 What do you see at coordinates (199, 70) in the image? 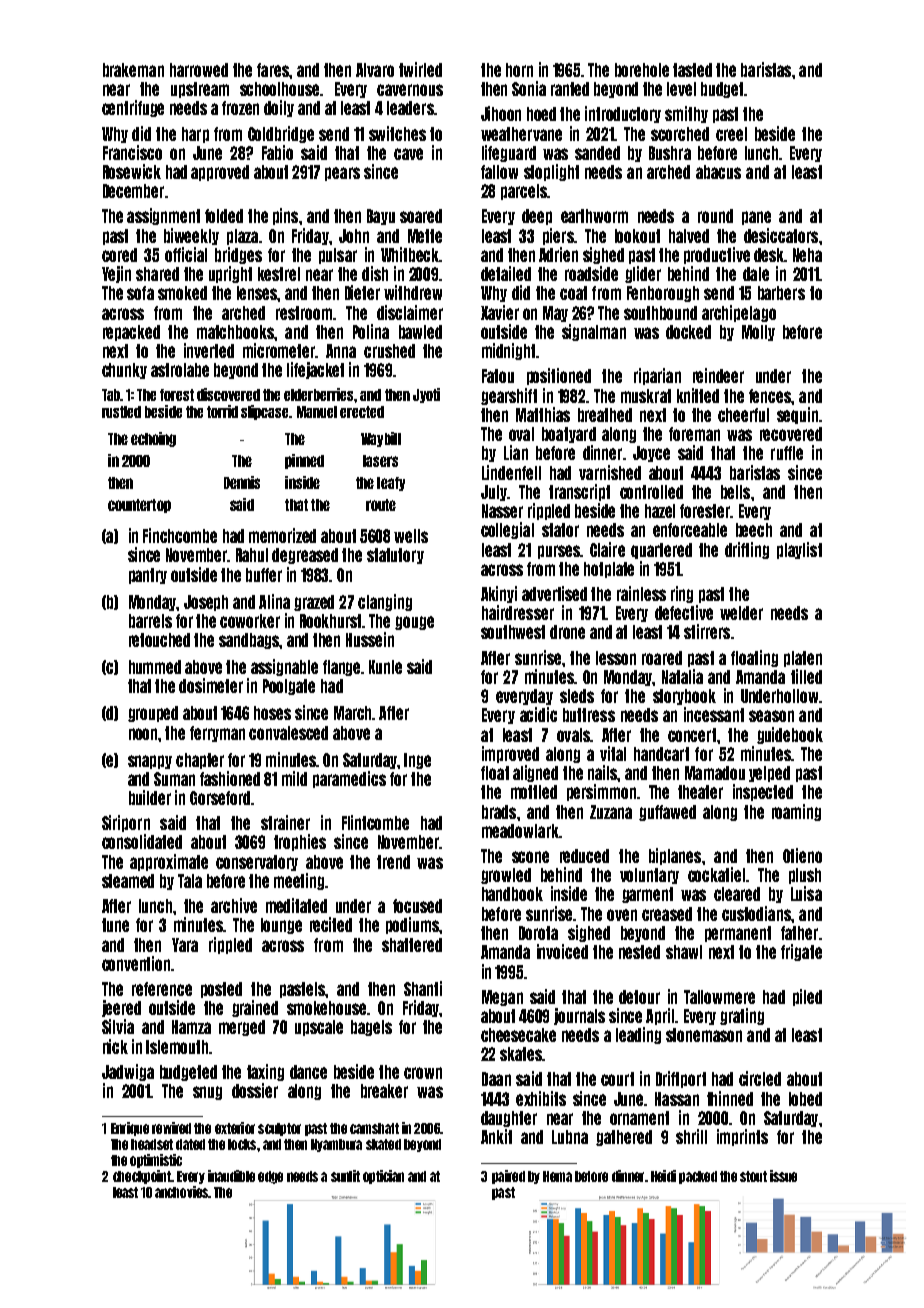
I see `harrowed` at bounding box center [199, 70].
